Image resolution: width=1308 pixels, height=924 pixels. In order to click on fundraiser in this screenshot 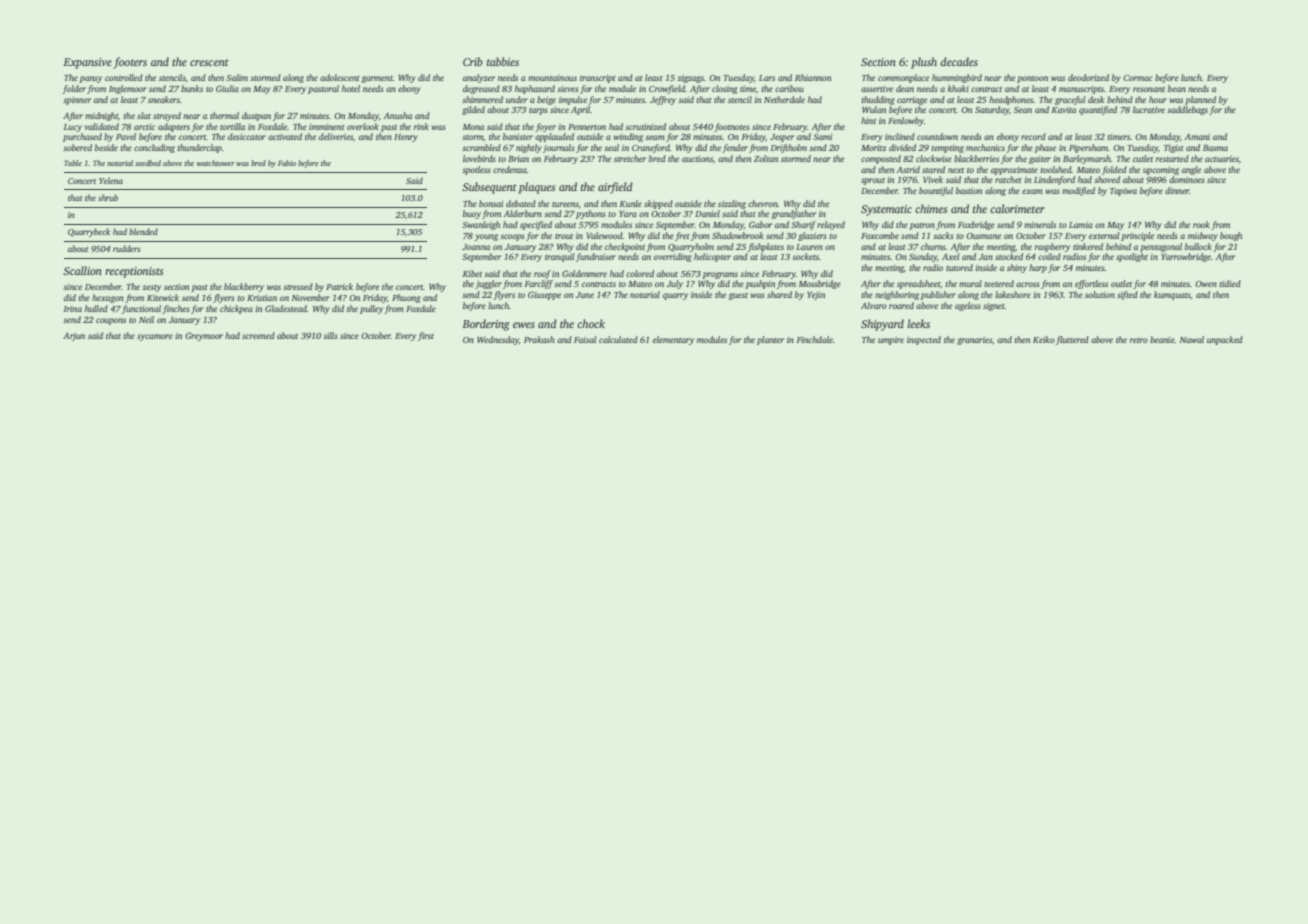, I will do `click(596, 257)`.
